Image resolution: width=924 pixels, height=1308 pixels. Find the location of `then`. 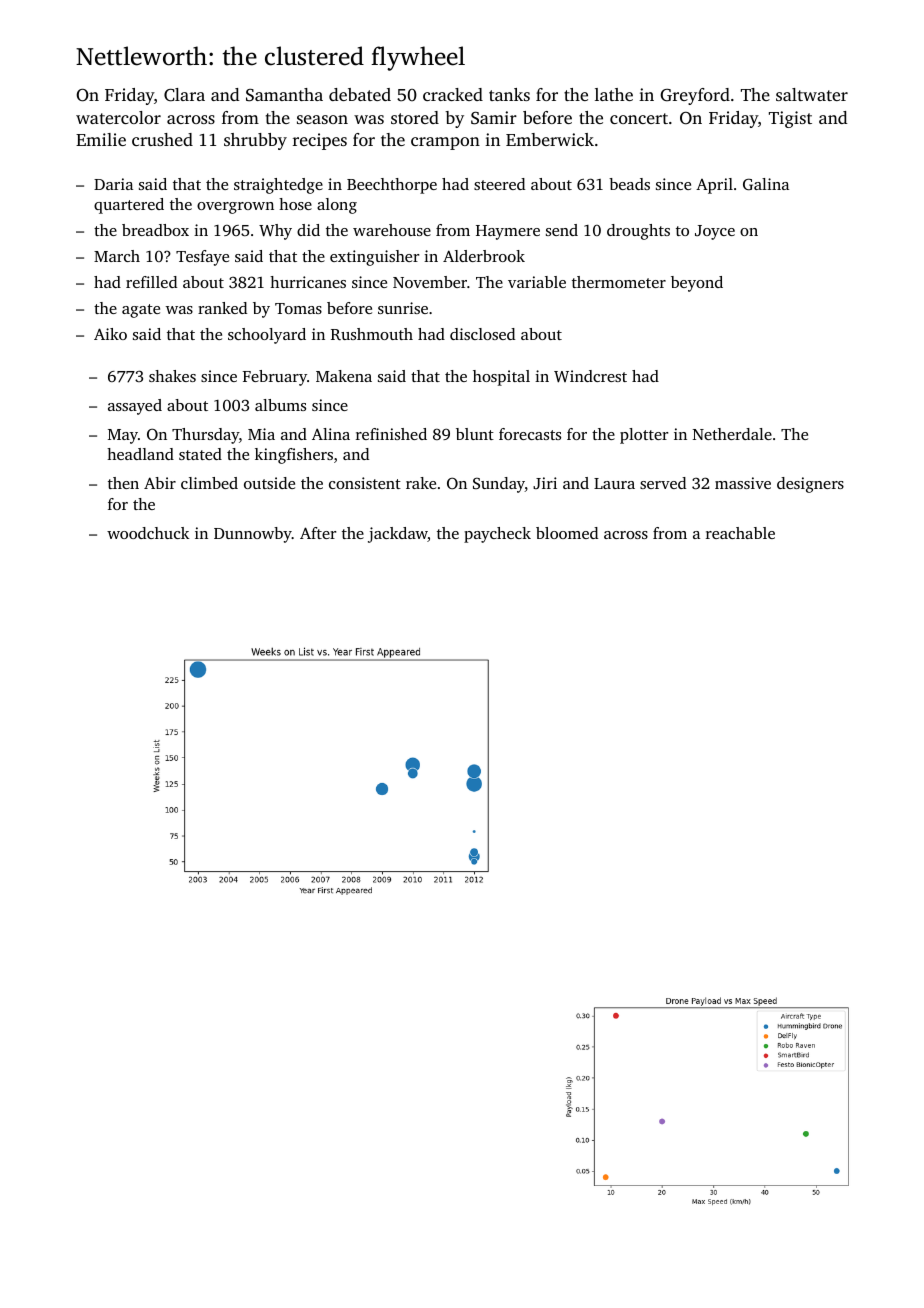

then is located at coordinates (123, 483).
